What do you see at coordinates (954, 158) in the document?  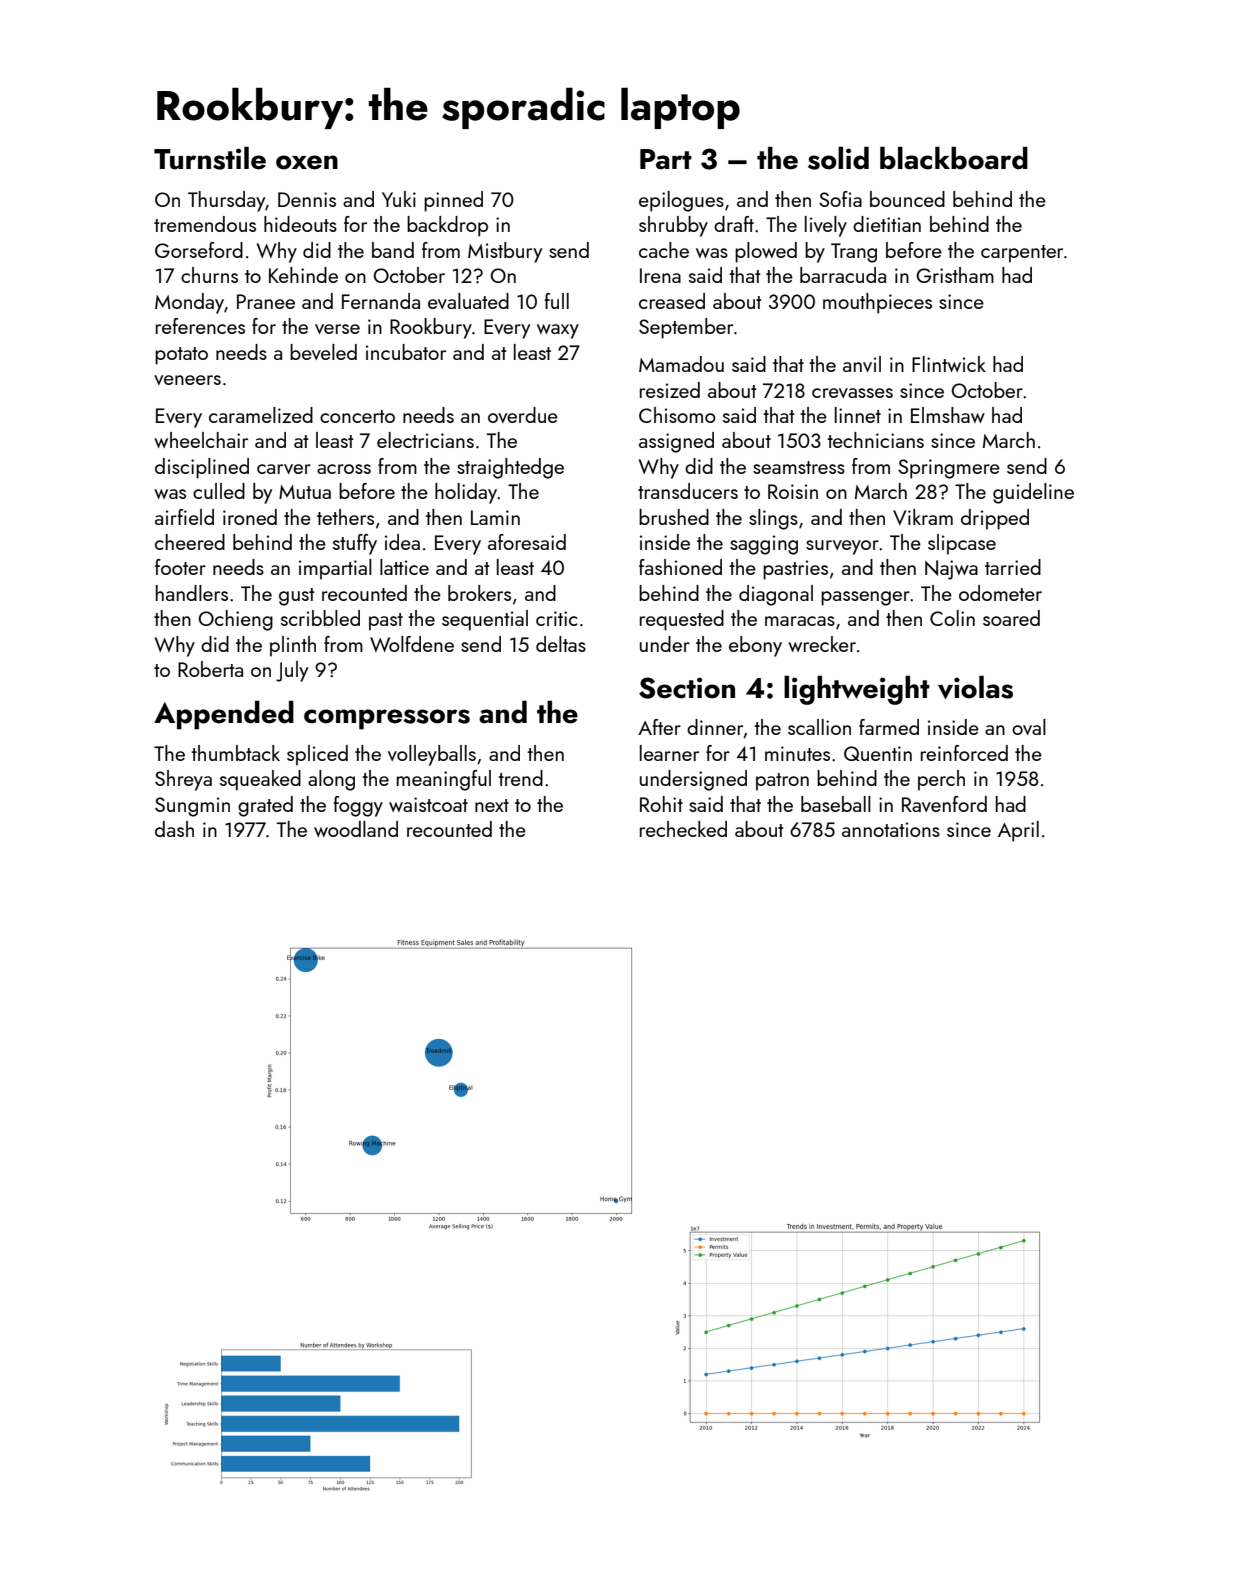 I see `blackboard` at bounding box center [954, 158].
